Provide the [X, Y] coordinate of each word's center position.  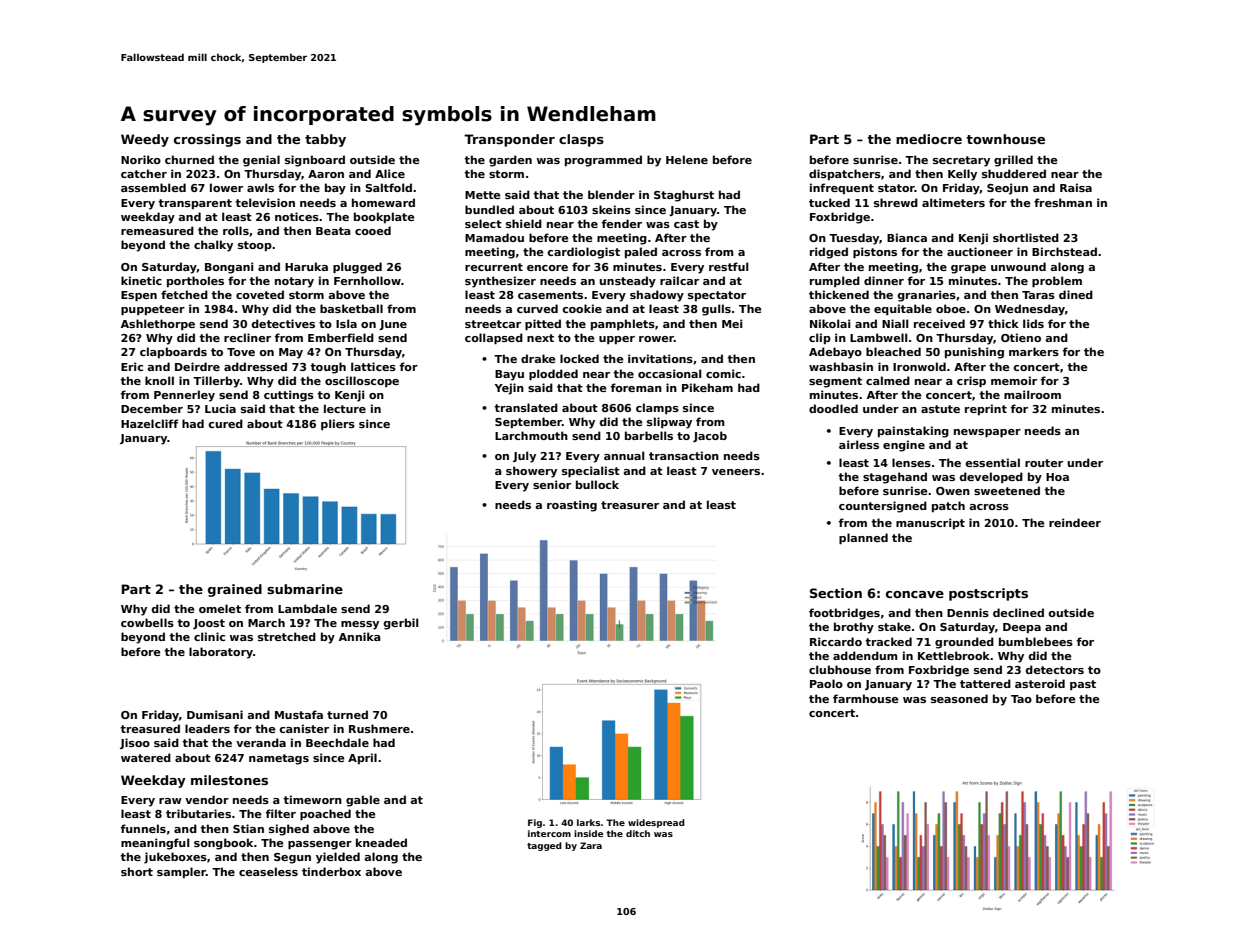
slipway [669, 423]
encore [547, 268]
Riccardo [836, 641]
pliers [338, 424]
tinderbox [331, 871]
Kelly [962, 175]
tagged [544, 846]
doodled [833, 408]
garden [510, 161]
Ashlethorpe [158, 324]
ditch [638, 833]
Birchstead [1064, 251]
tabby [325, 140]
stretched [287, 636]
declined [1018, 612]
